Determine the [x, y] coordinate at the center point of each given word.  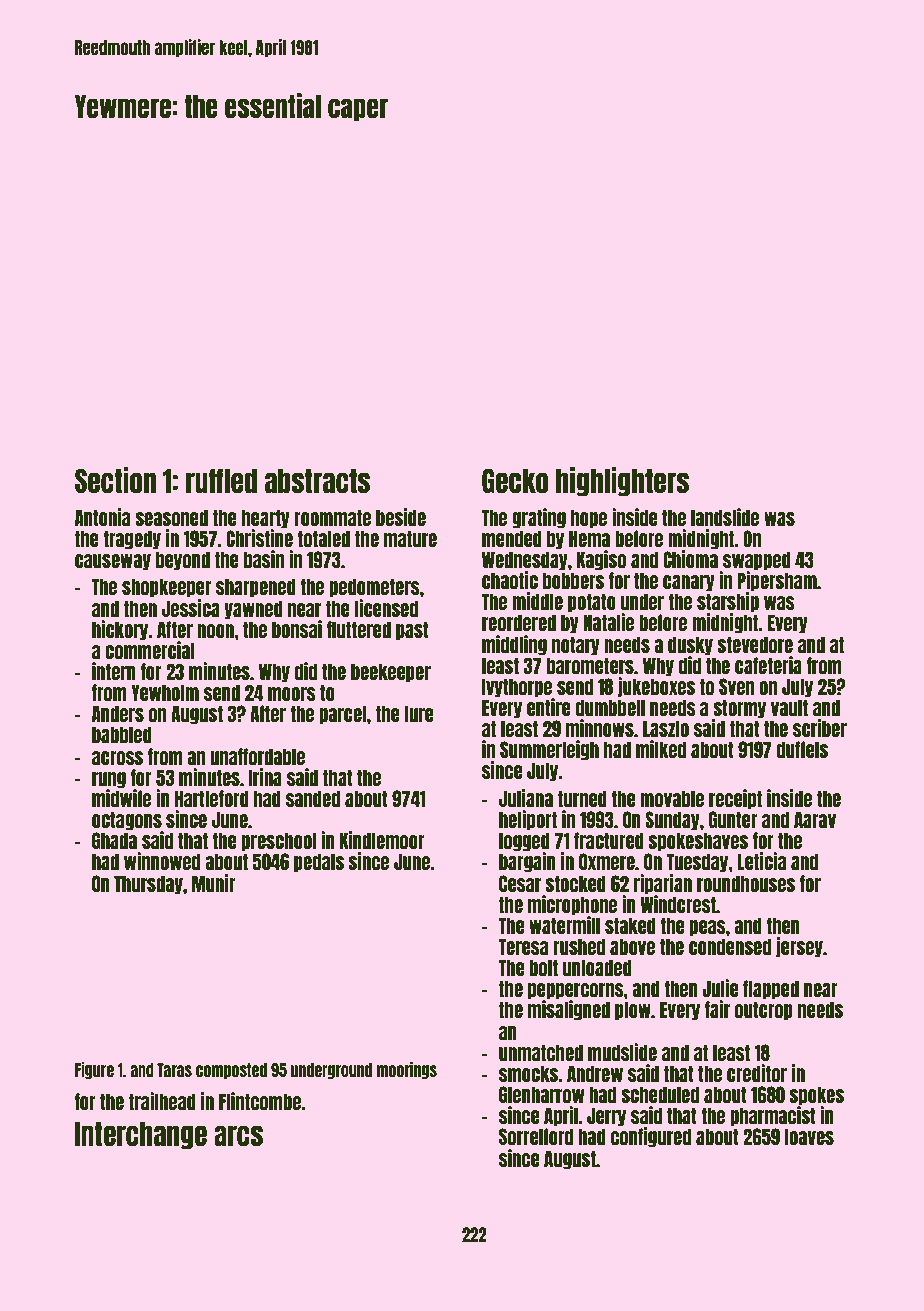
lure [419, 713]
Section [115, 480]
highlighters [622, 482]
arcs [238, 1135]
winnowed [162, 861]
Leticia [761, 861]
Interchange [141, 1136]
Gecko [515, 480]
